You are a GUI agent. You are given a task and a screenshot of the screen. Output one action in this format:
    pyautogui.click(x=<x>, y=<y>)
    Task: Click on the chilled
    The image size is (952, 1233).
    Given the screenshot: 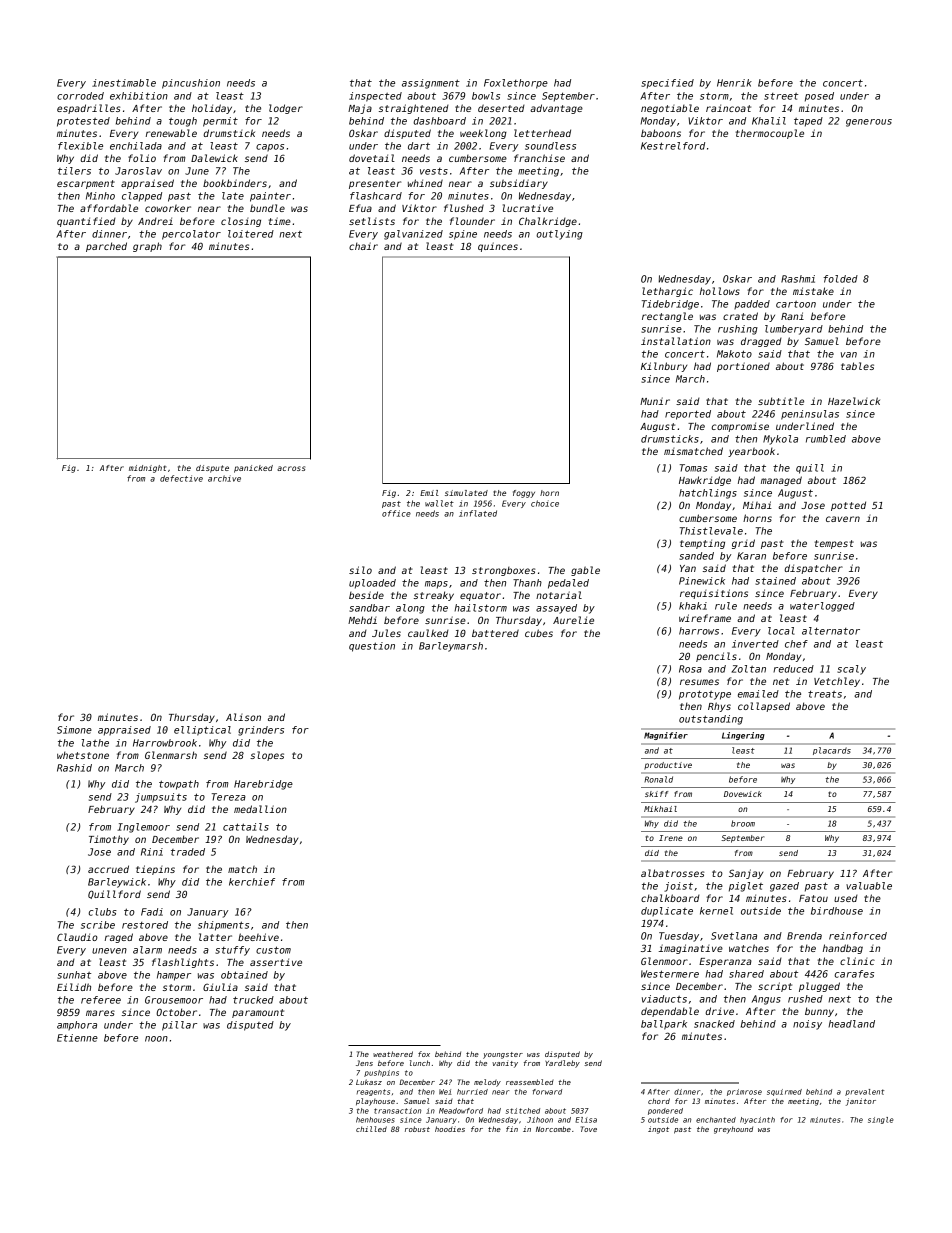 What is the action you would take?
    pyautogui.click(x=371, y=1129)
